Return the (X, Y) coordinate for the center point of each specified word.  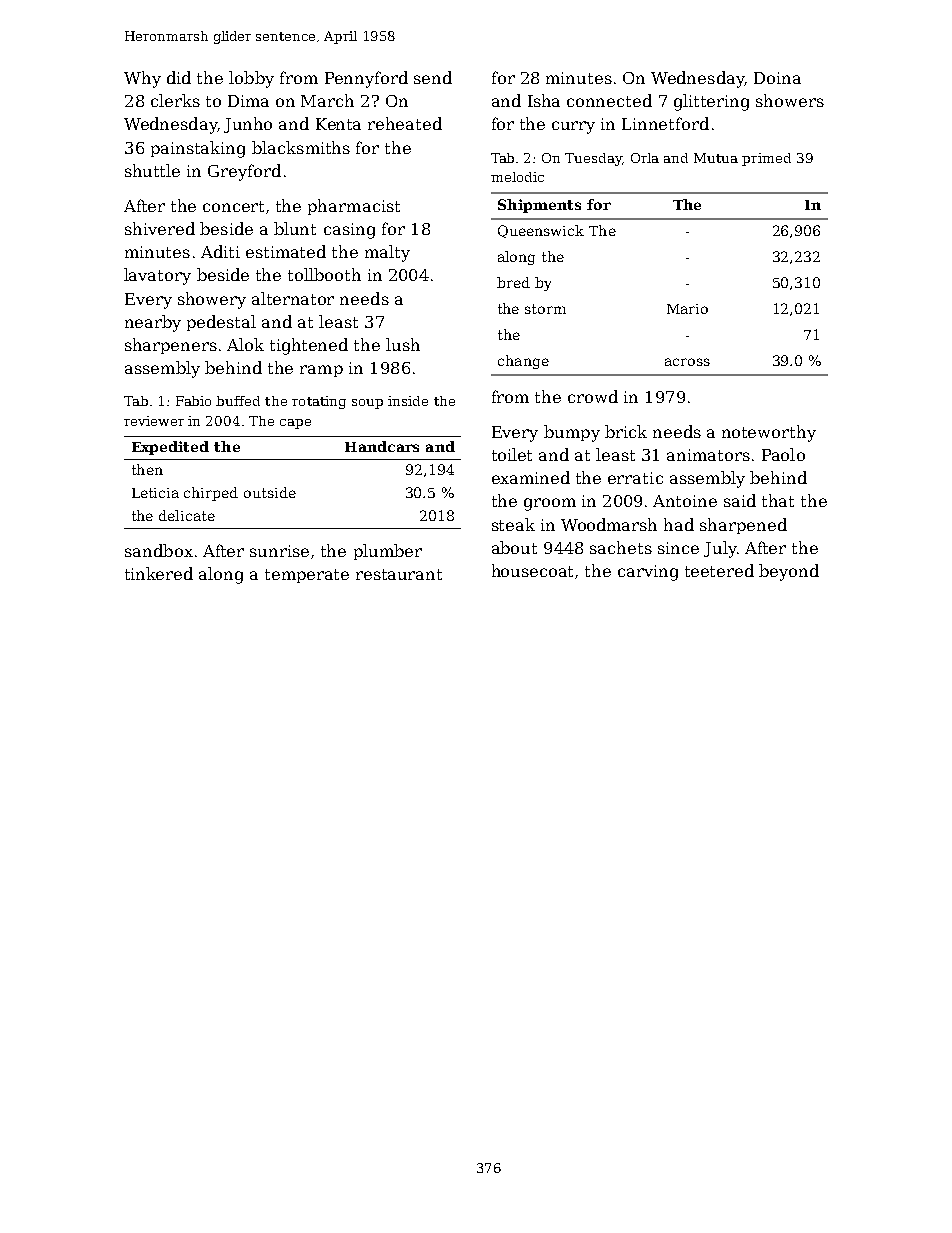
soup (367, 404)
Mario (687, 309)
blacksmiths (301, 147)
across (687, 362)
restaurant (399, 574)
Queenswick (541, 231)
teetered (719, 570)
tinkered (159, 573)
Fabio (193, 401)
